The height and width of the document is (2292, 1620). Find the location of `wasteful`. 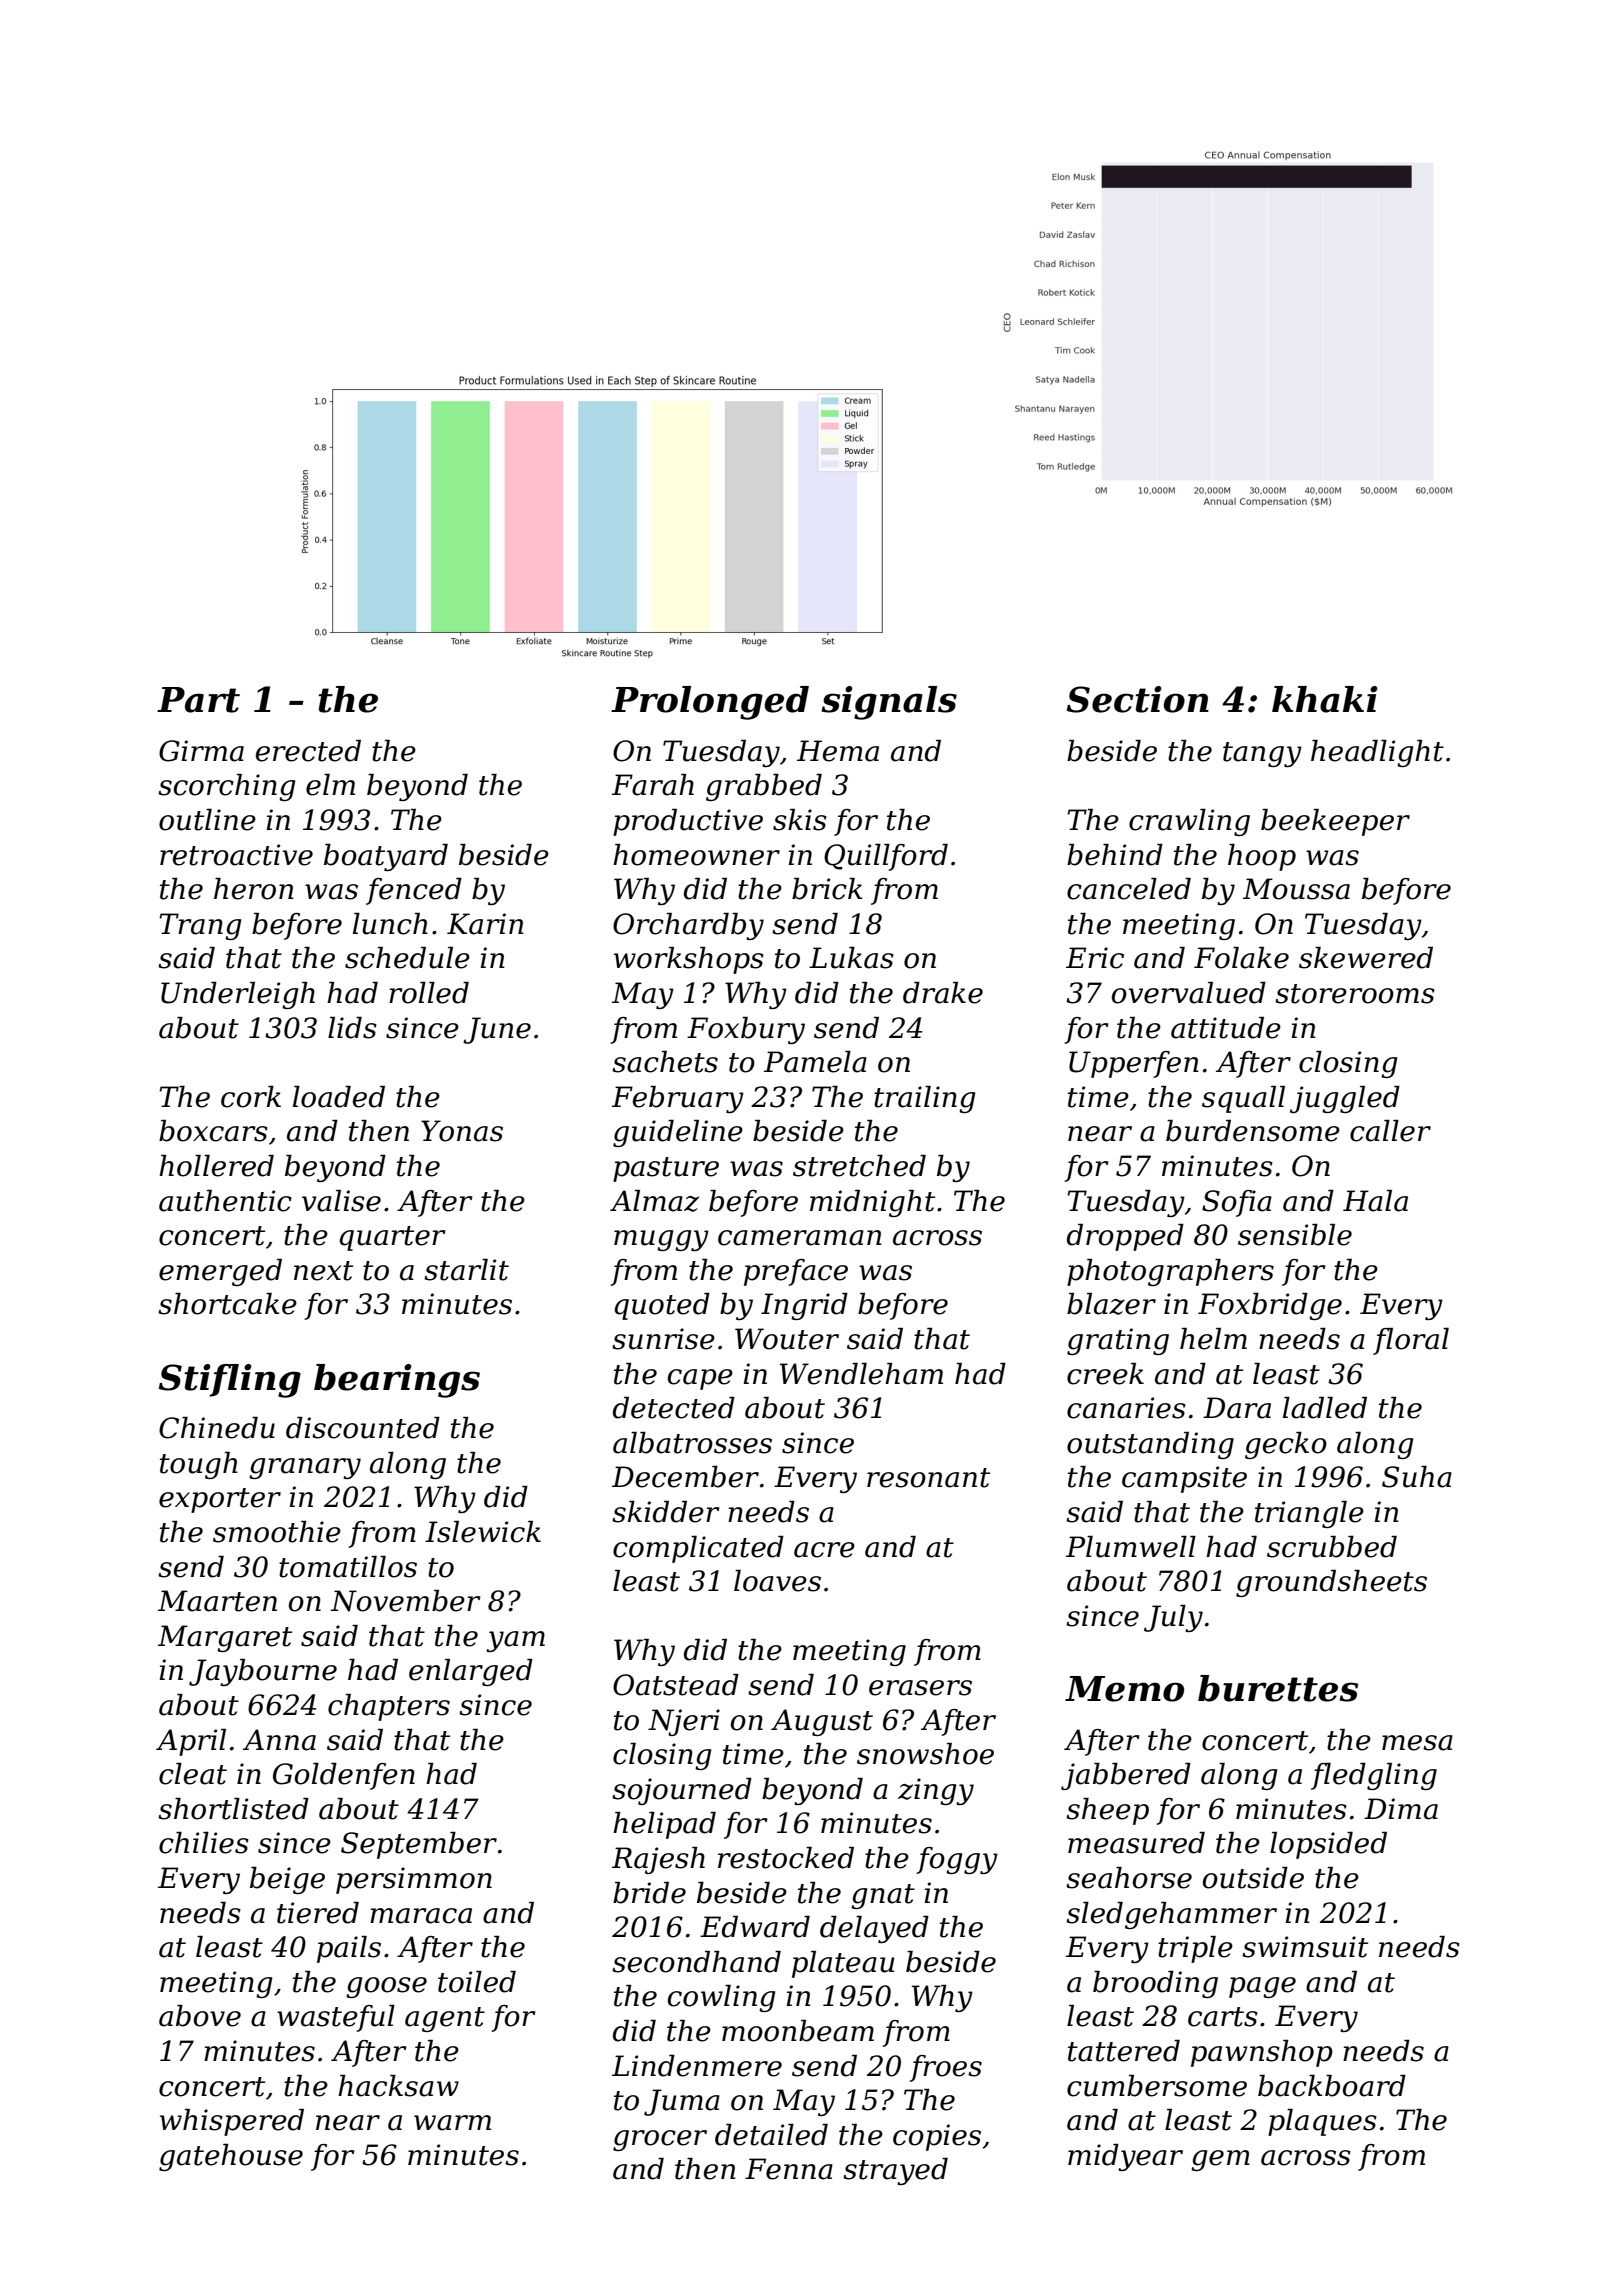

wasteful is located at coordinates (336, 2018).
